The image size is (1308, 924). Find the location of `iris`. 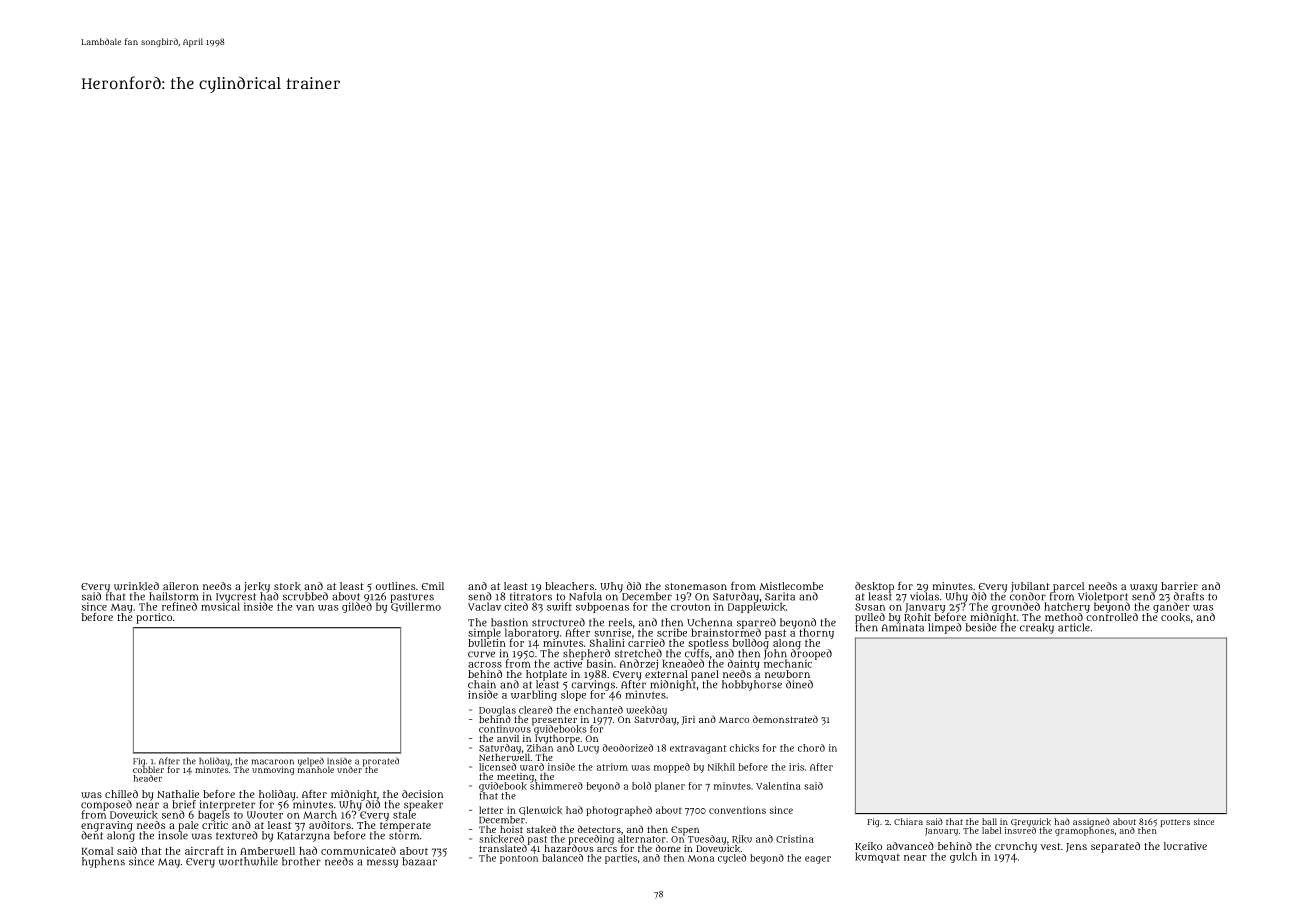

iris is located at coordinates (796, 767).
